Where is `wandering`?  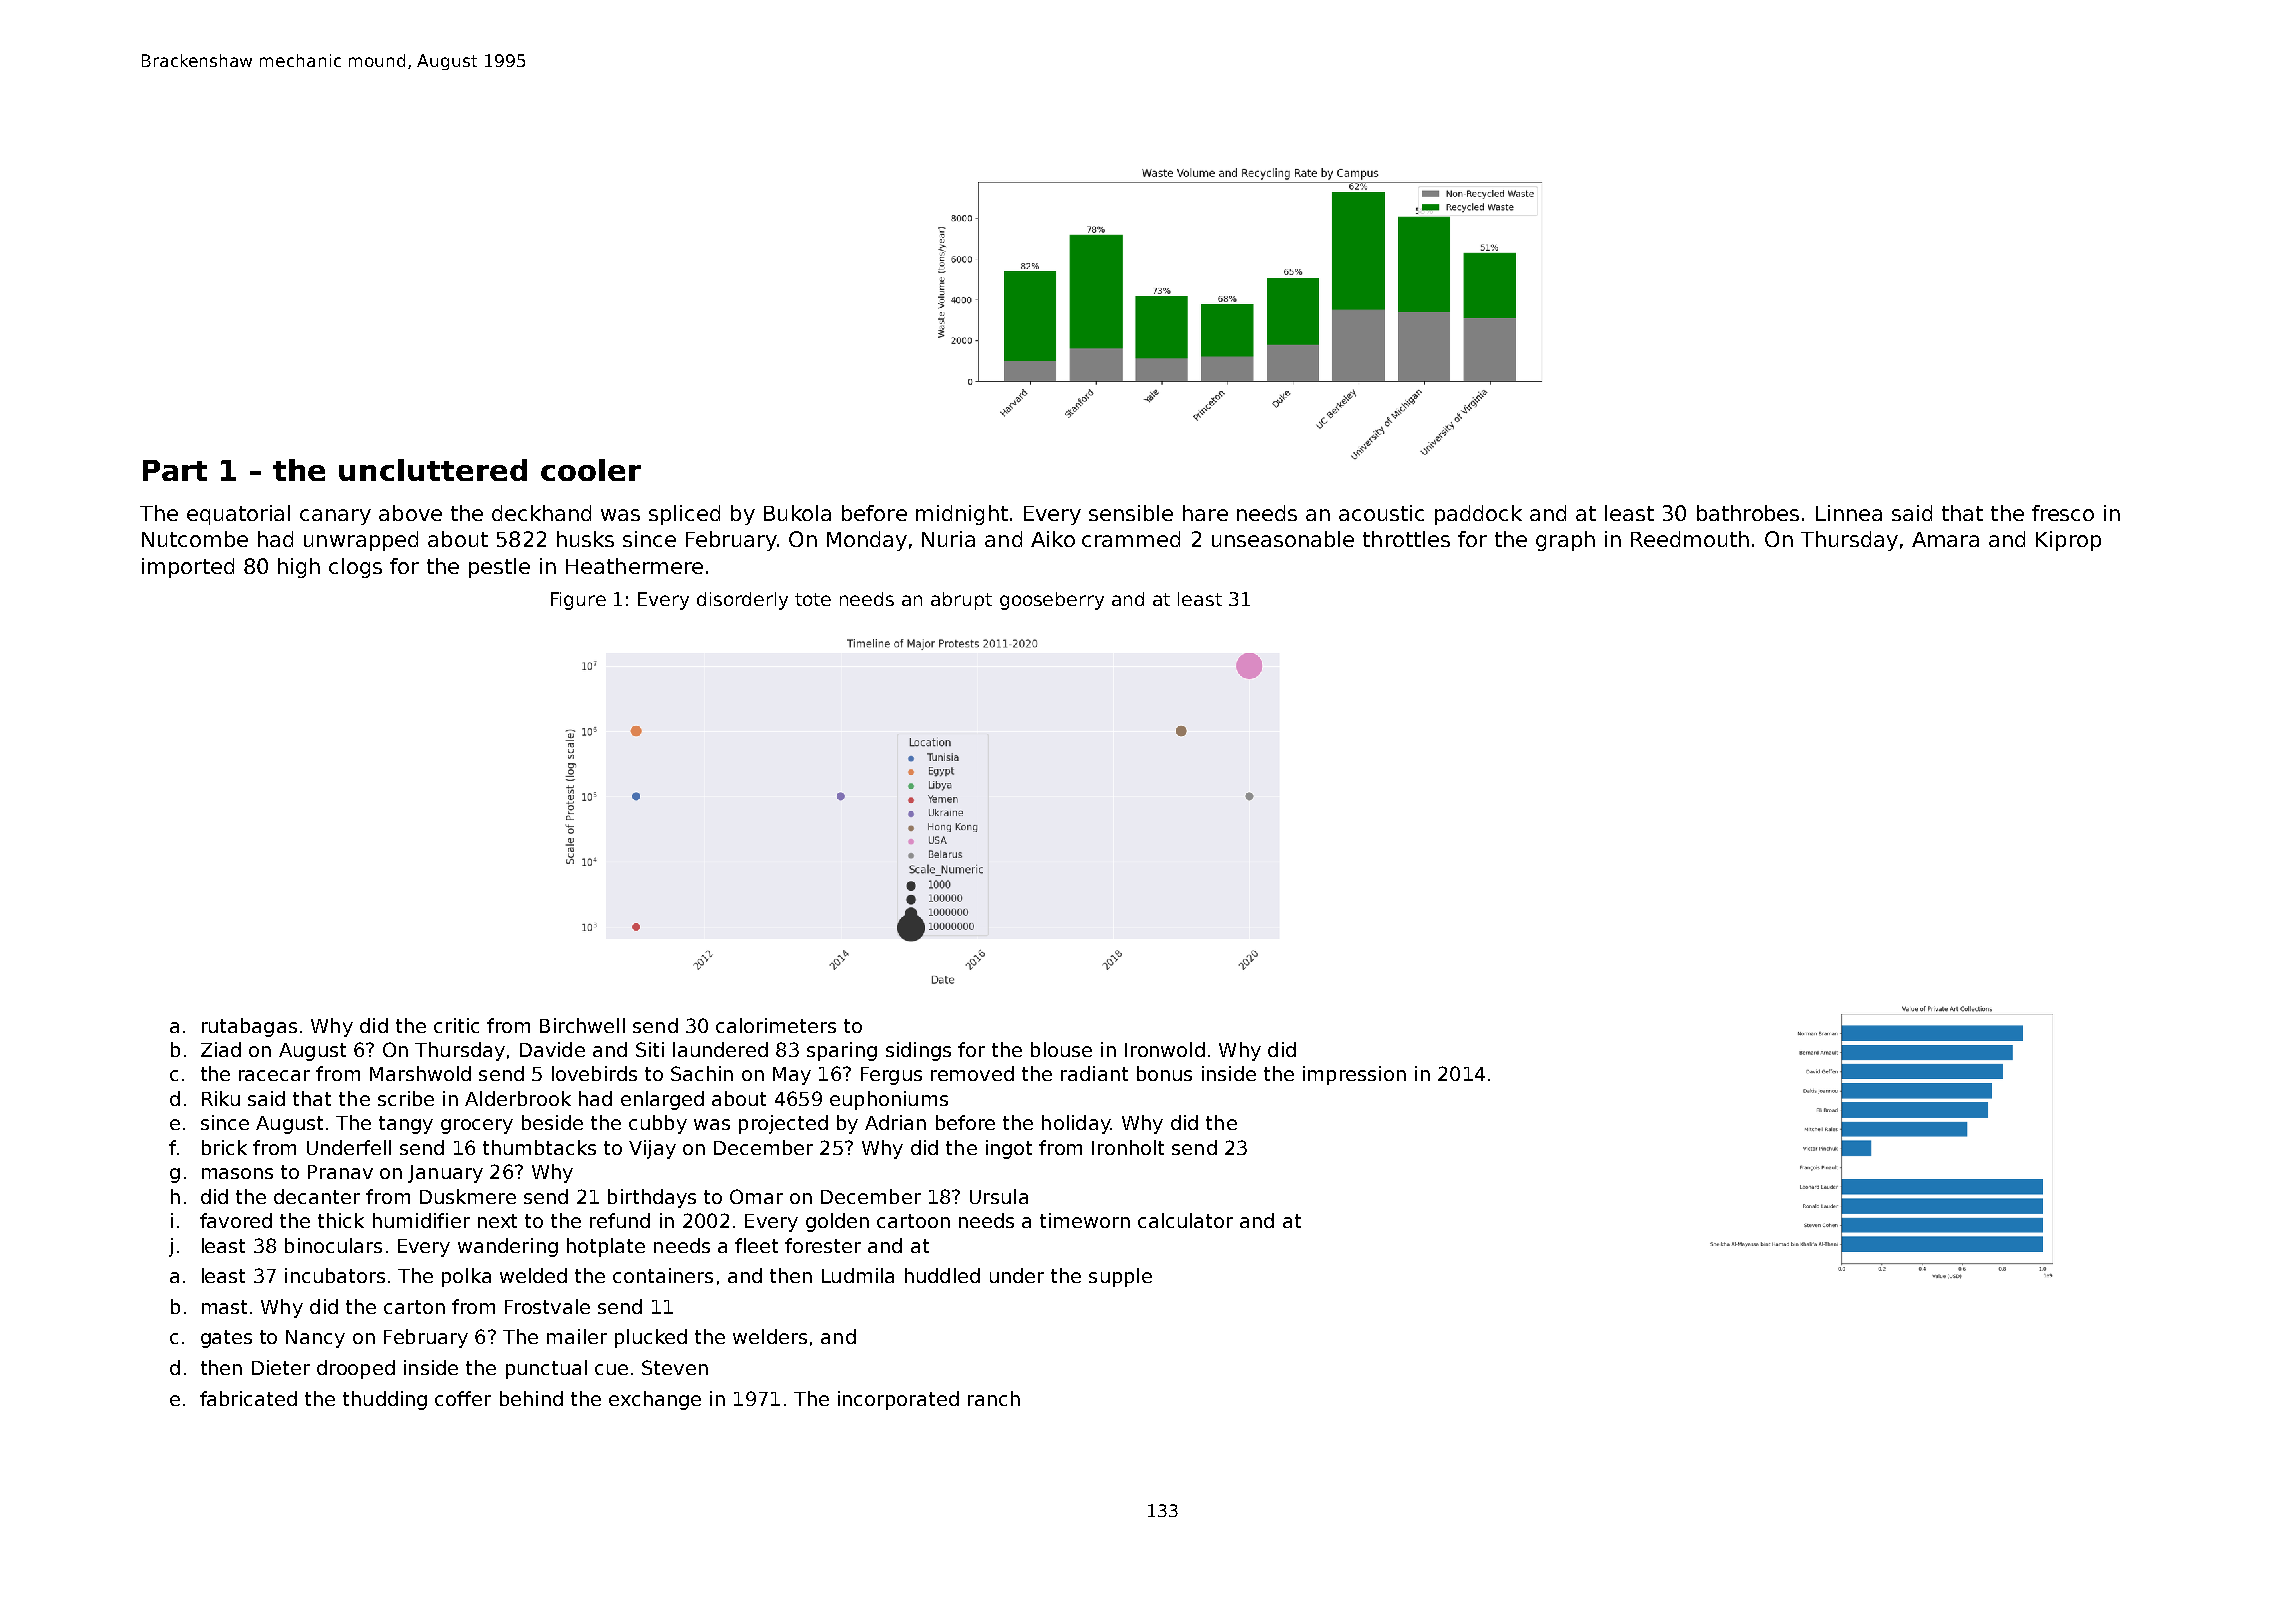 wandering is located at coordinates (508, 1247).
